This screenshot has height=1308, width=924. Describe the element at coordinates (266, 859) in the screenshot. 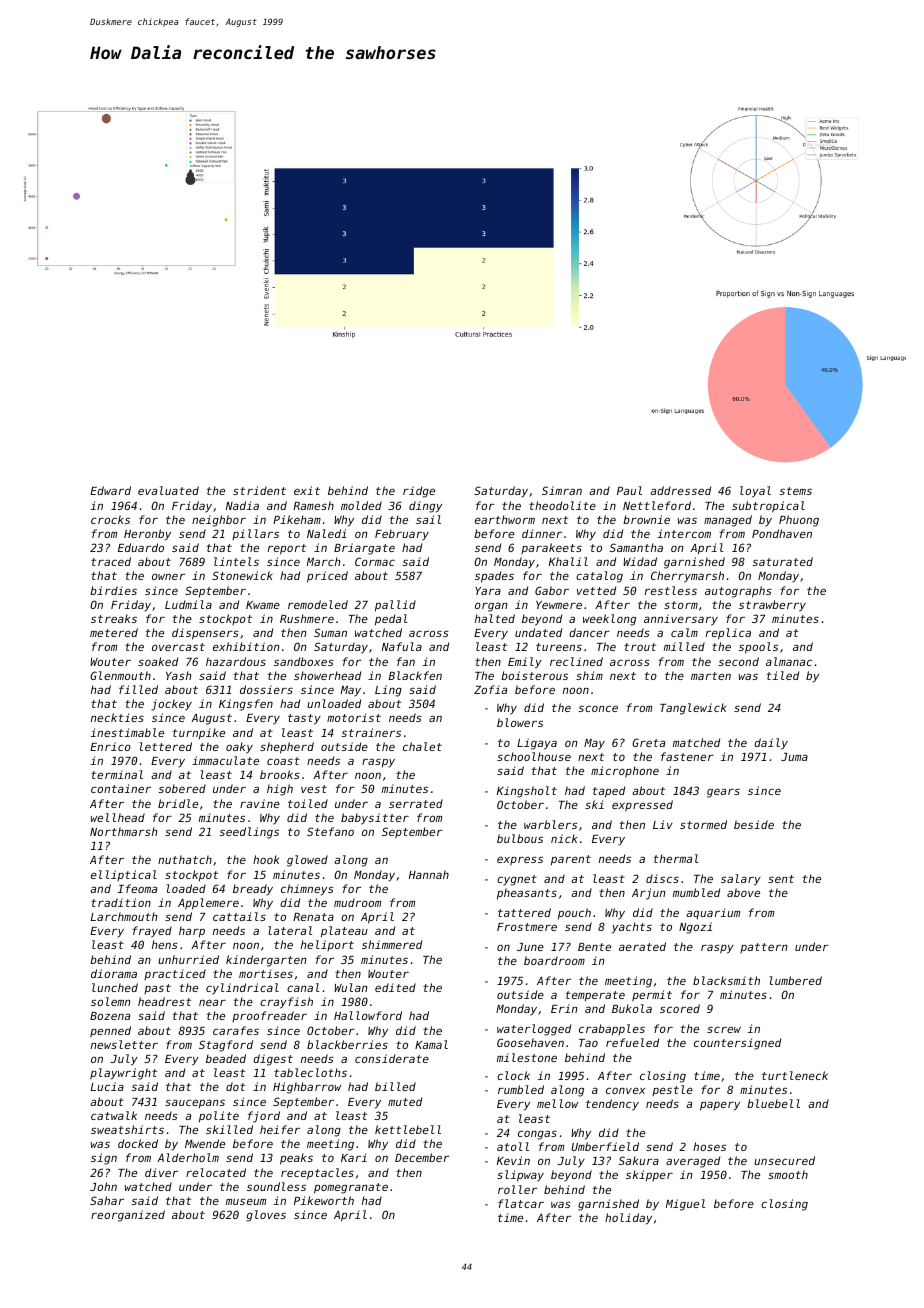

I see `hook` at that location.
